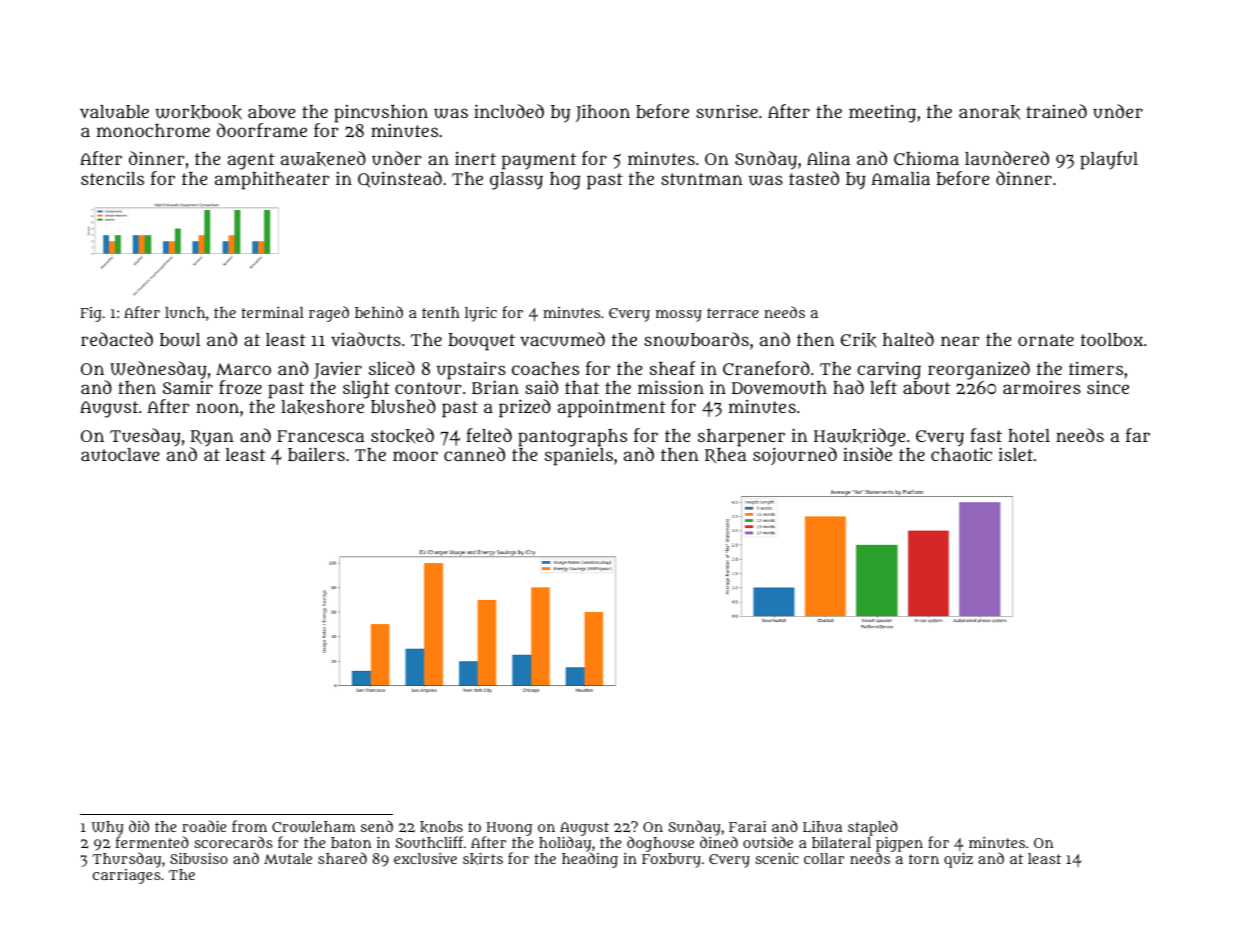 This page has width=1233, height=952. What do you see at coordinates (702, 179) in the page?
I see `stuntman` at bounding box center [702, 179].
